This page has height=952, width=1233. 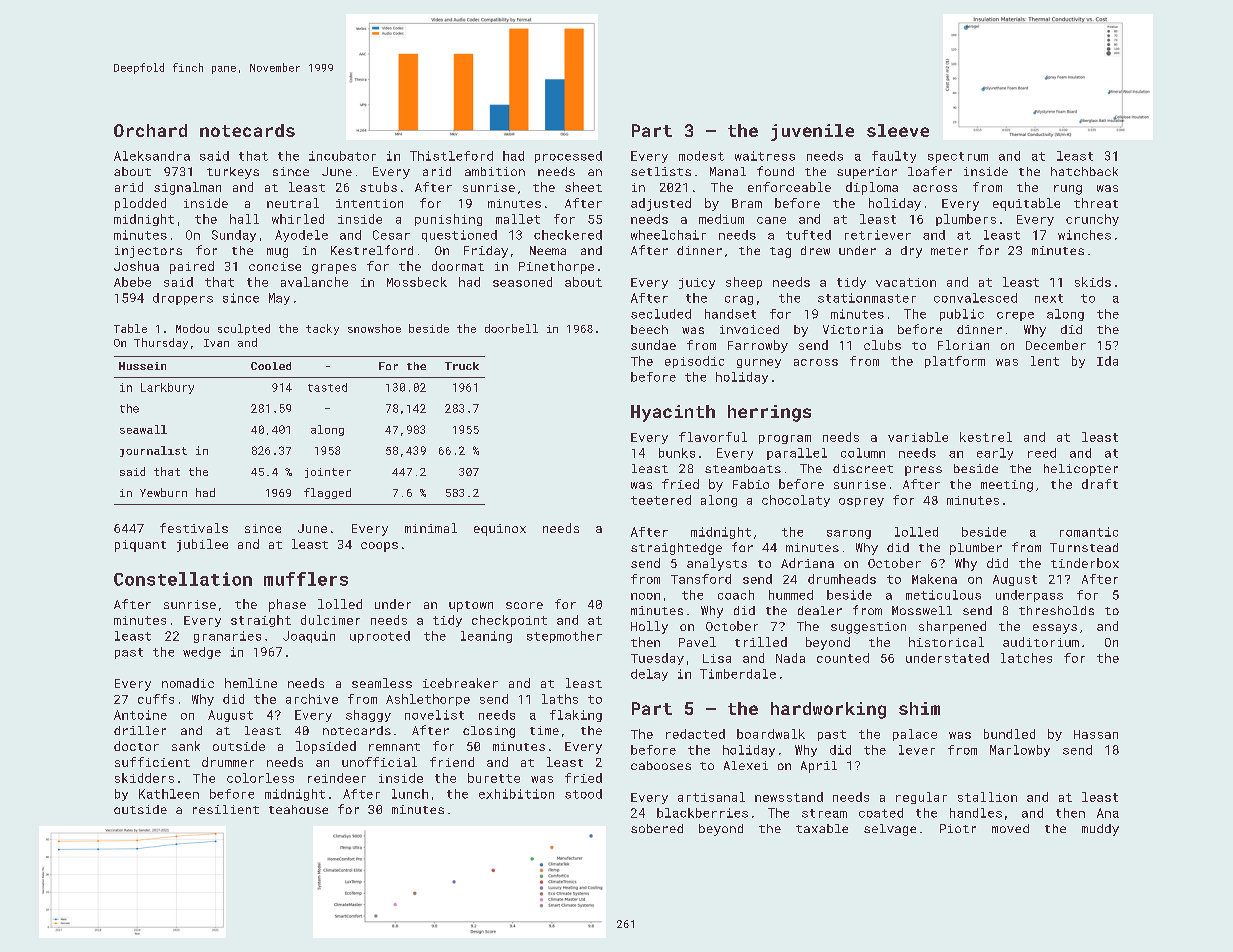 I want to click on plodded, so click(x=140, y=204).
